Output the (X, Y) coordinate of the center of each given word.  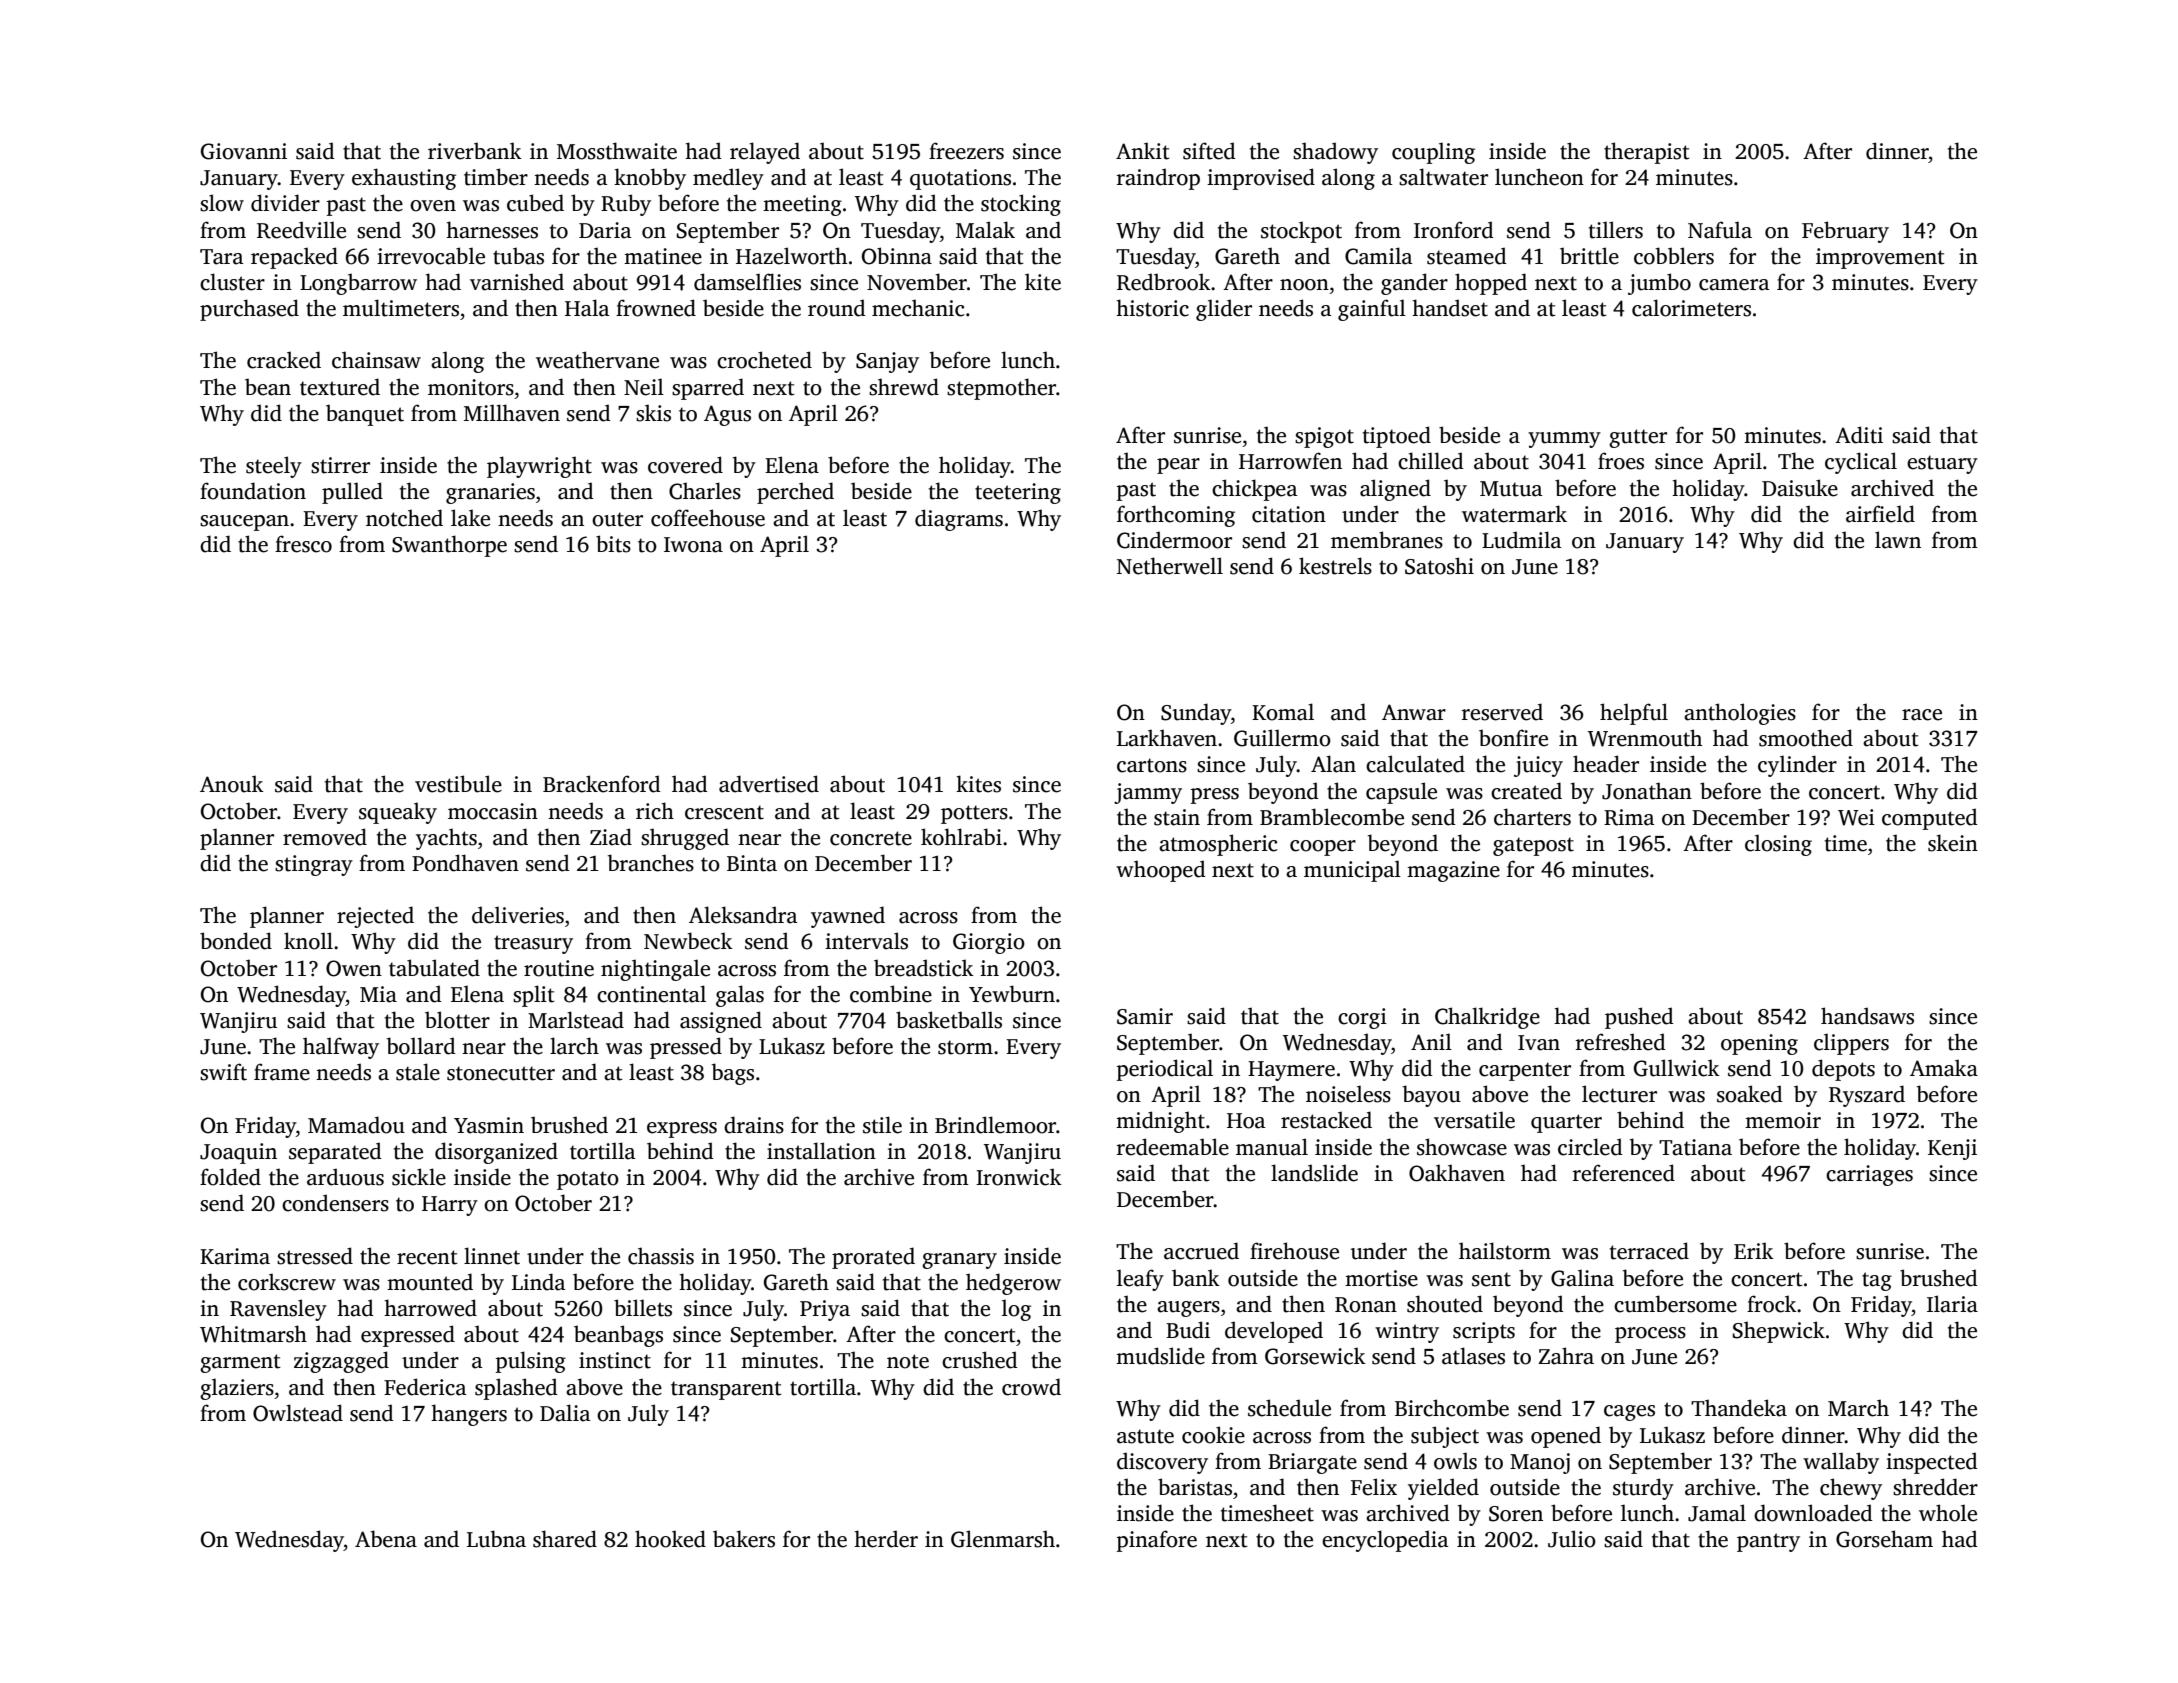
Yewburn (1012, 994)
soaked (1750, 1094)
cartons (1152, 765)
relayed (765, 153)
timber (496, 177)
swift (223, 1072)
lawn (1898, 540)
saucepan (244, 523)
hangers (469, 1415)
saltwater (1443, 177)
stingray (314, 865)
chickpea (1255, 490)
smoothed (1806, 738)
